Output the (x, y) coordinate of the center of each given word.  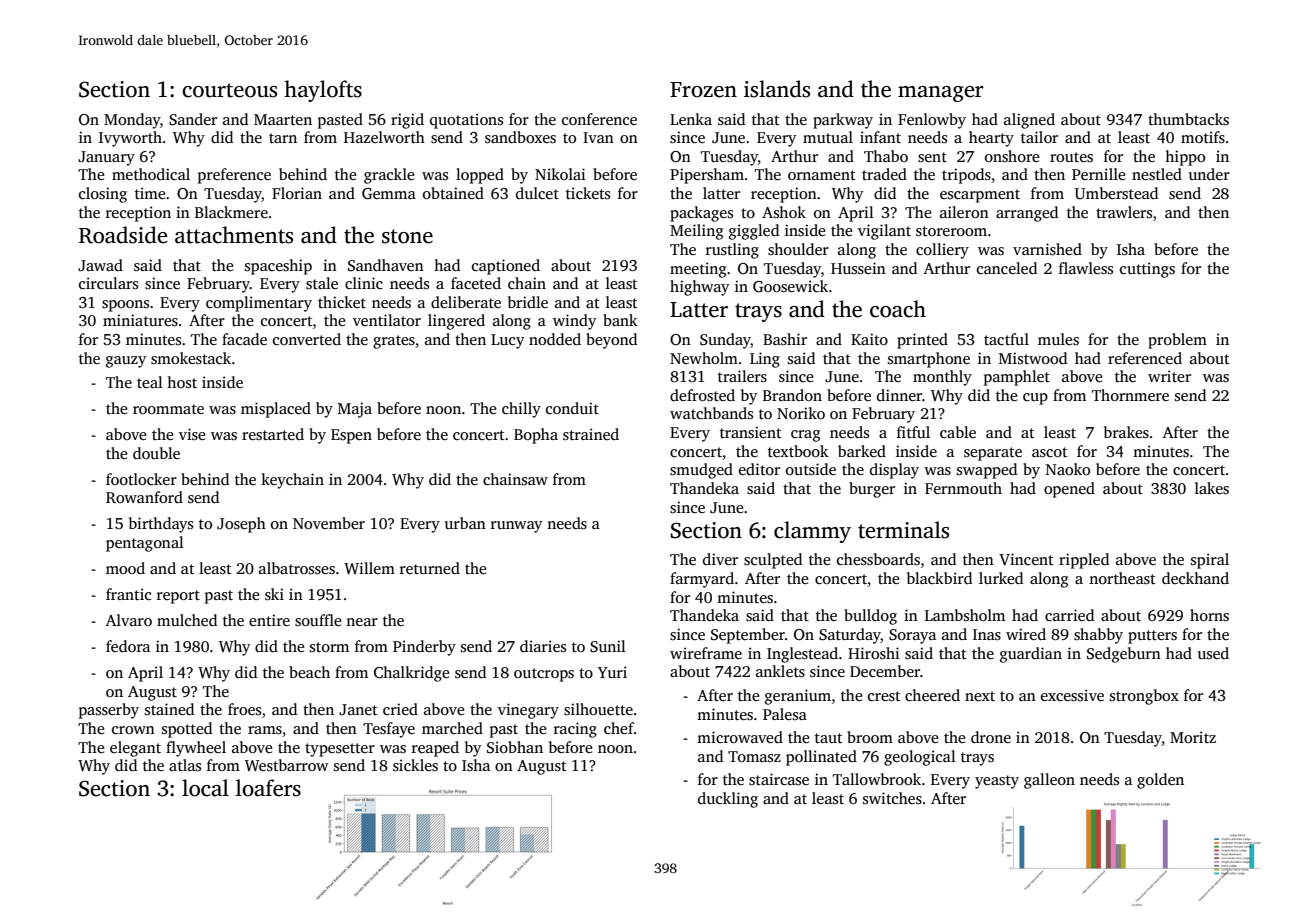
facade (244, 339)
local (205, 788)
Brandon (792, 395)
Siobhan (515, 747)
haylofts (323, 91)
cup (1035, 399)
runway (516, 527)
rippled (1084, 561)
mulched (187, 620)
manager (941, 94)
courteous (229, 90)
